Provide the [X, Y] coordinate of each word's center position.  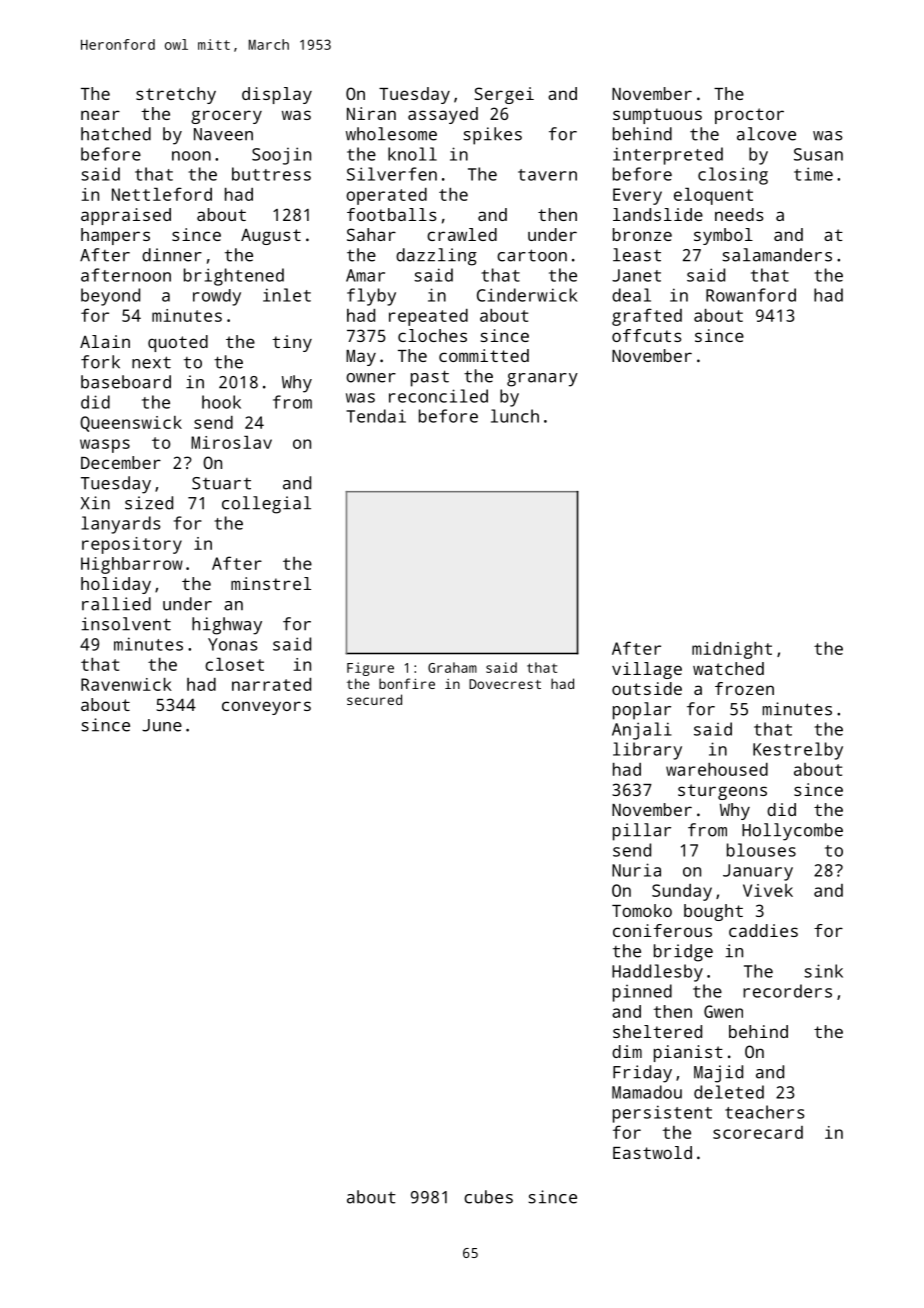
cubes [488, 1197]
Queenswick [131, 424]
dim [627, 1051]
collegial [266, 505]
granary [542, 380]
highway [227, 626]
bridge [683, 953]
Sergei [504, 95]
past [430, 378]
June [162, 725]
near [100, 115]
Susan [818, 154]
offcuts [647, 335]
